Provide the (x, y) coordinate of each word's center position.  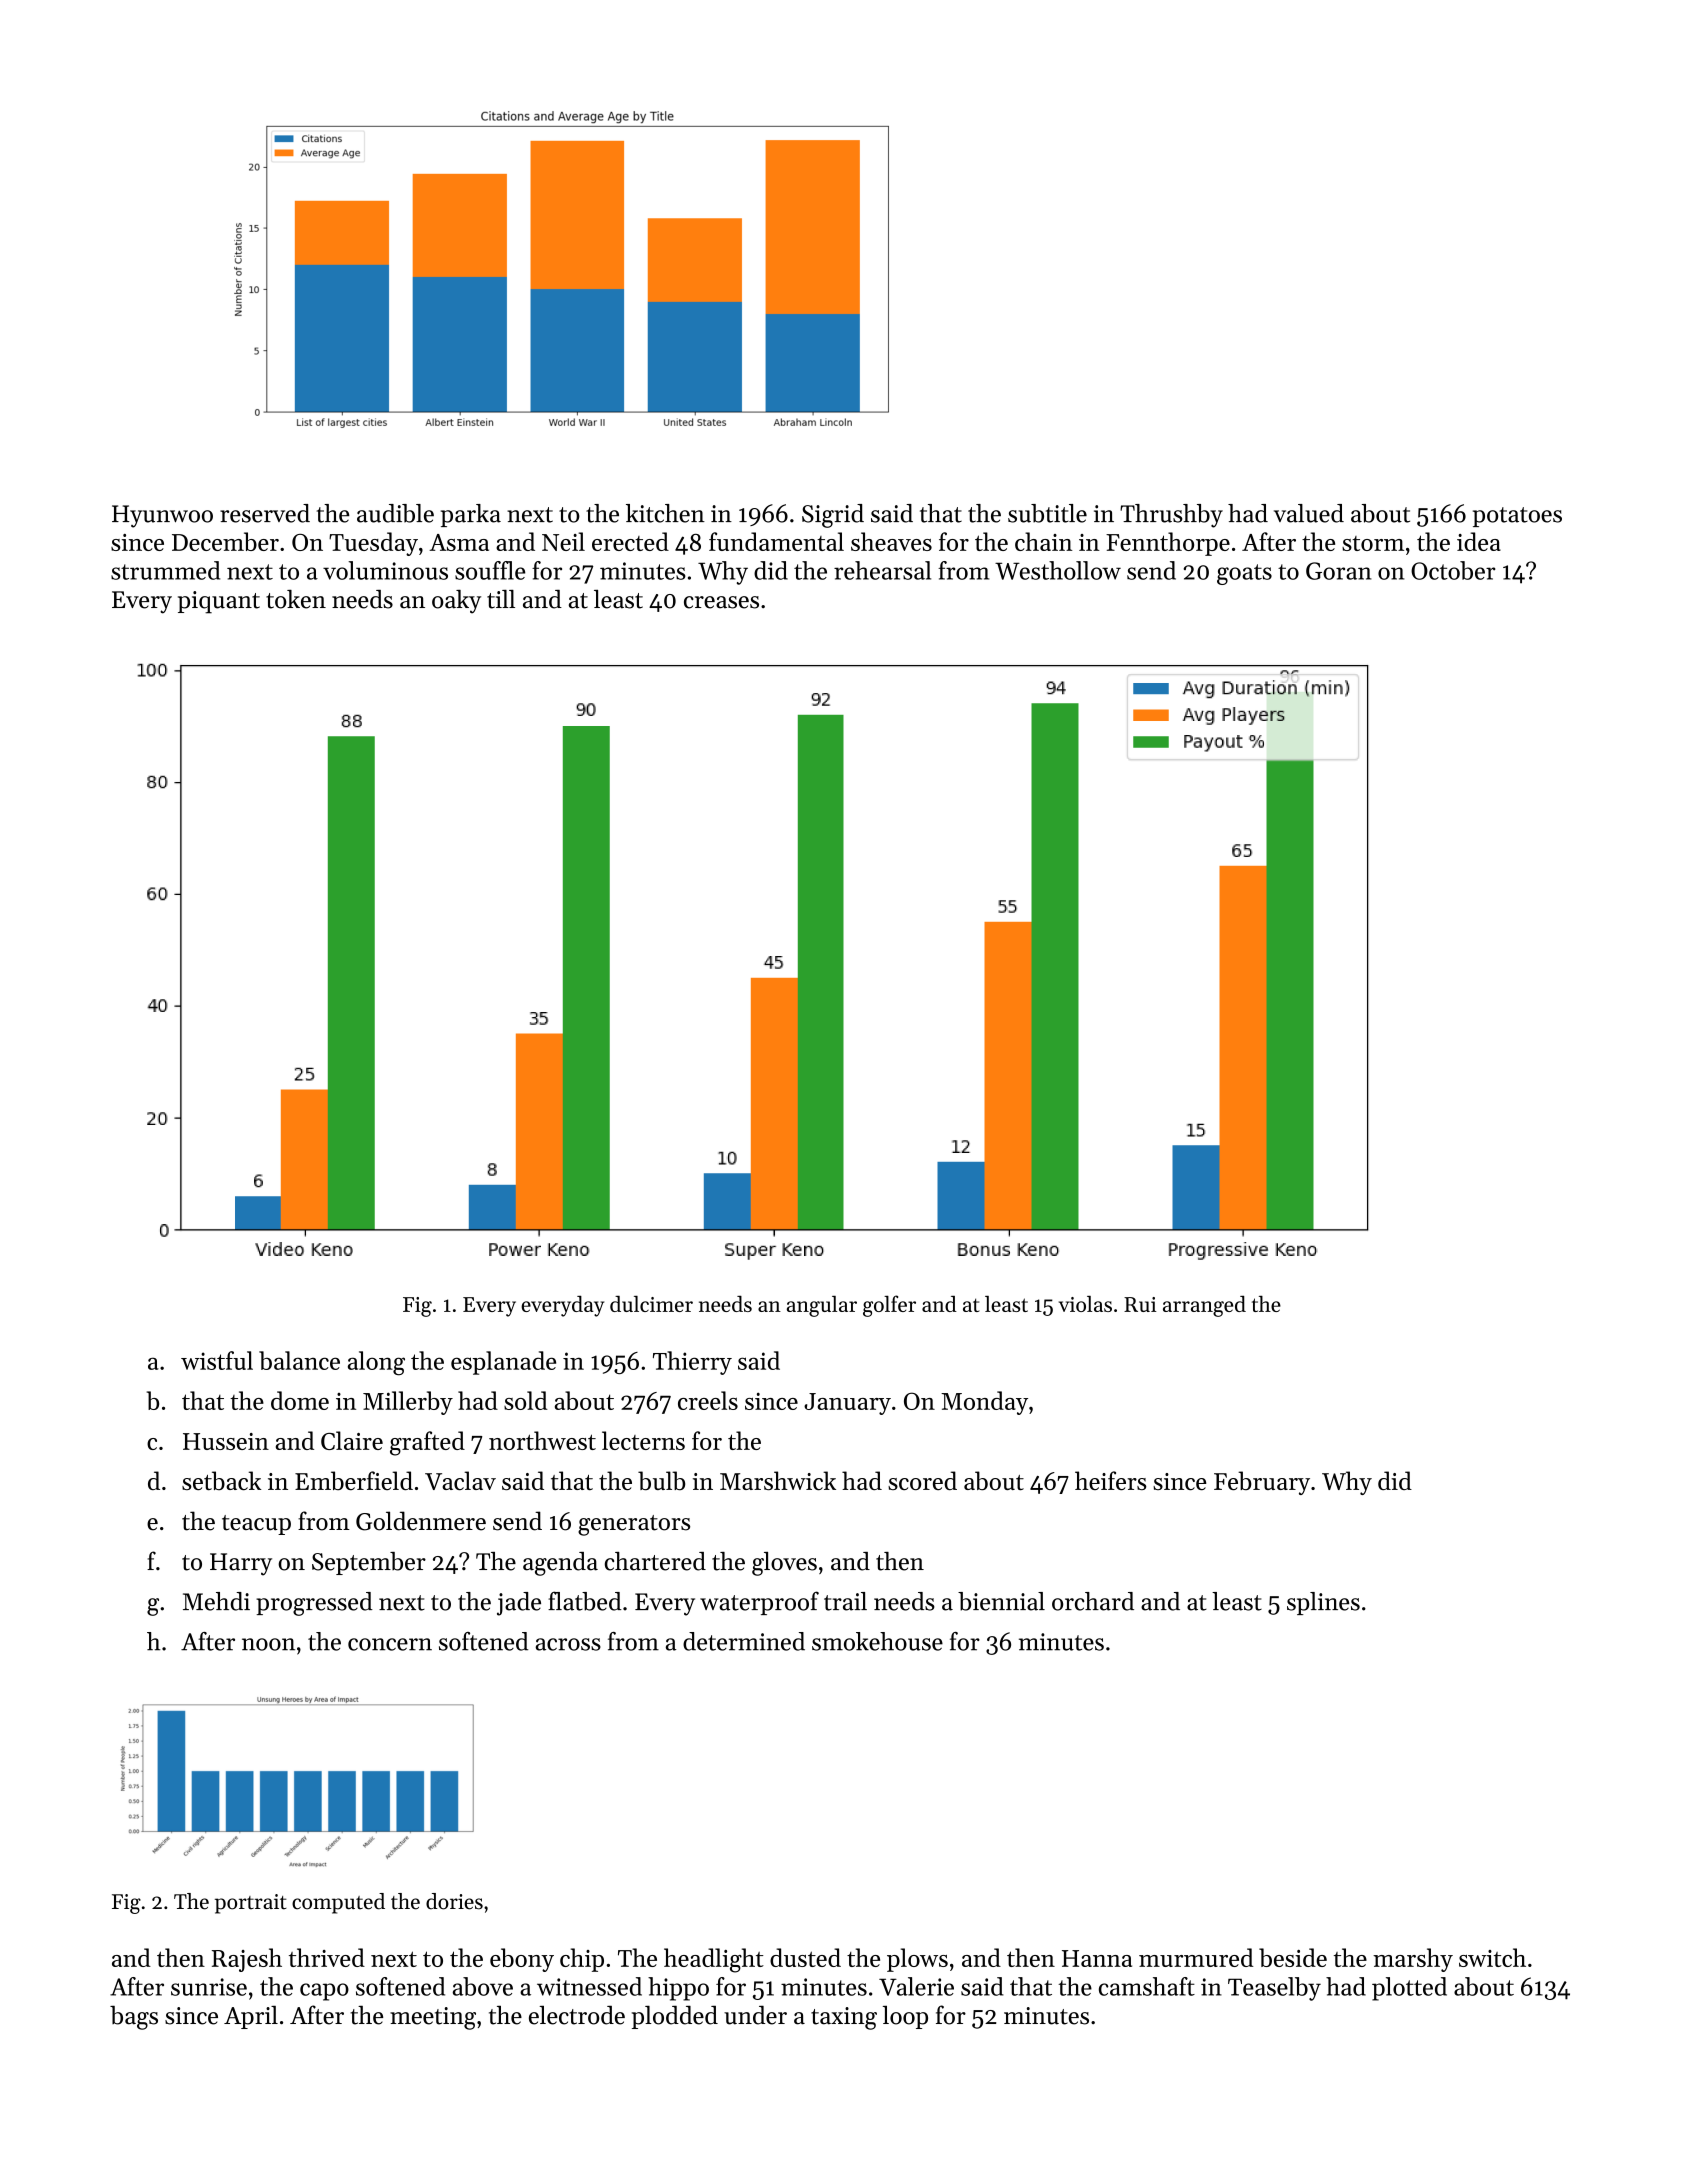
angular (822, 1306)
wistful (217, 1360)
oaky (456, 602)
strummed (165, 570)
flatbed (585, 1601)
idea (1479, 541)
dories (454, 1901)
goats (1244, 574)
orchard (1093, 1601)
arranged (1204, 1306)
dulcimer (651, 1304)
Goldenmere (421, 1521)
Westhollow (1058, 570)
